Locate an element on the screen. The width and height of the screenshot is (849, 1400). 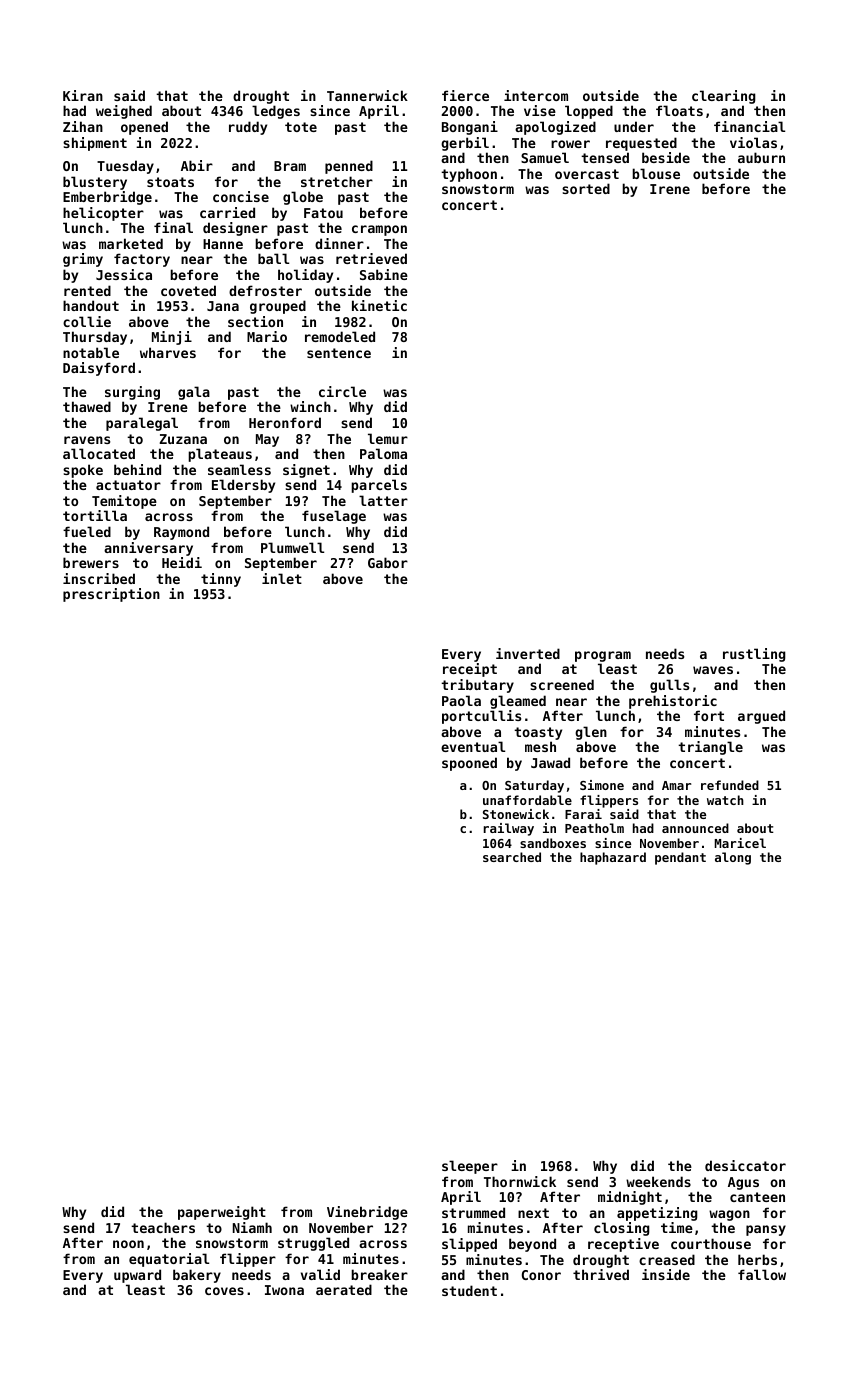
prescription is located at coordinates (111, 595).
